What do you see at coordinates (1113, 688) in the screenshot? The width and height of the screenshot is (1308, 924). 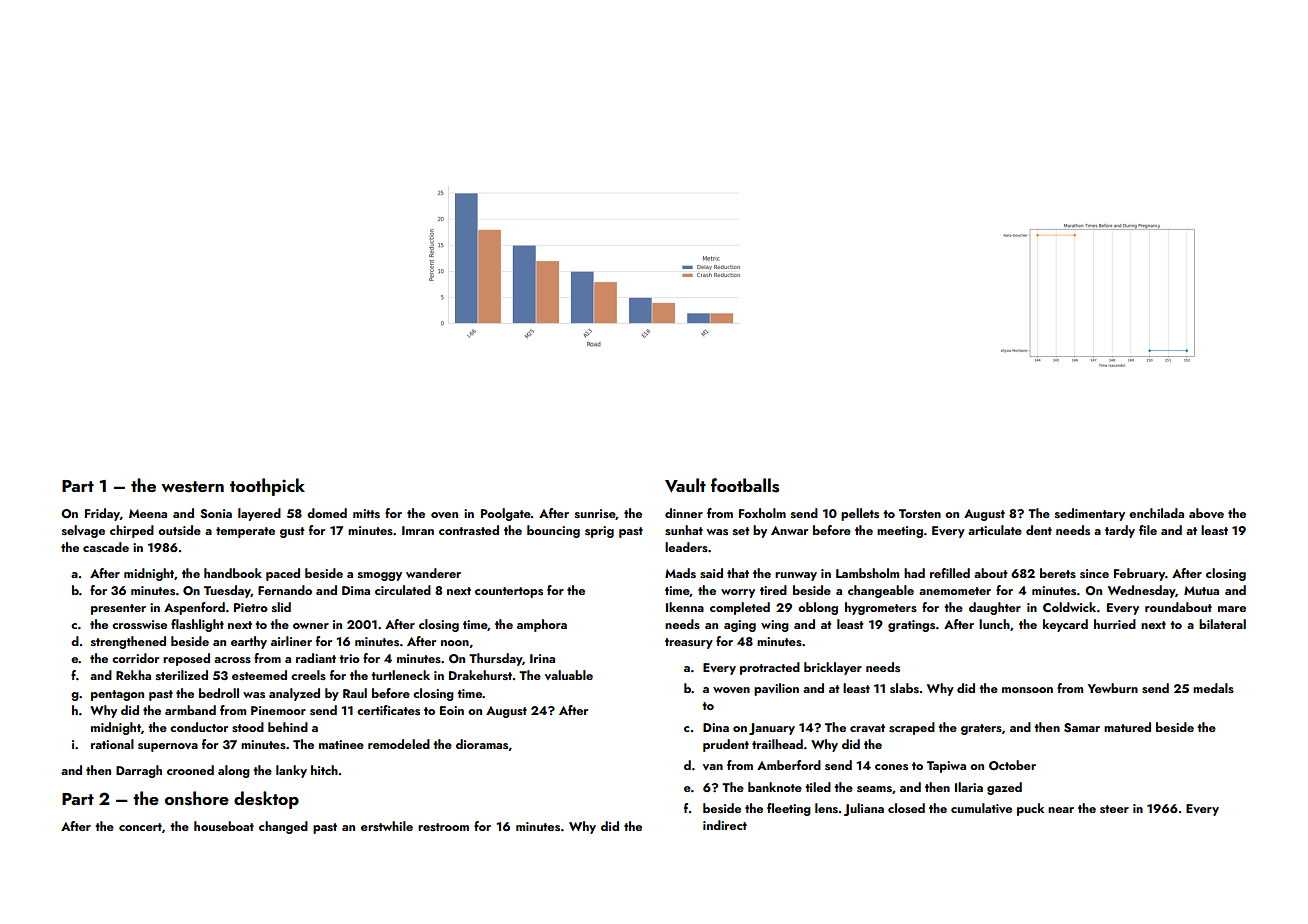 I see `Yewburn` at bounding box center [1113, 688].
